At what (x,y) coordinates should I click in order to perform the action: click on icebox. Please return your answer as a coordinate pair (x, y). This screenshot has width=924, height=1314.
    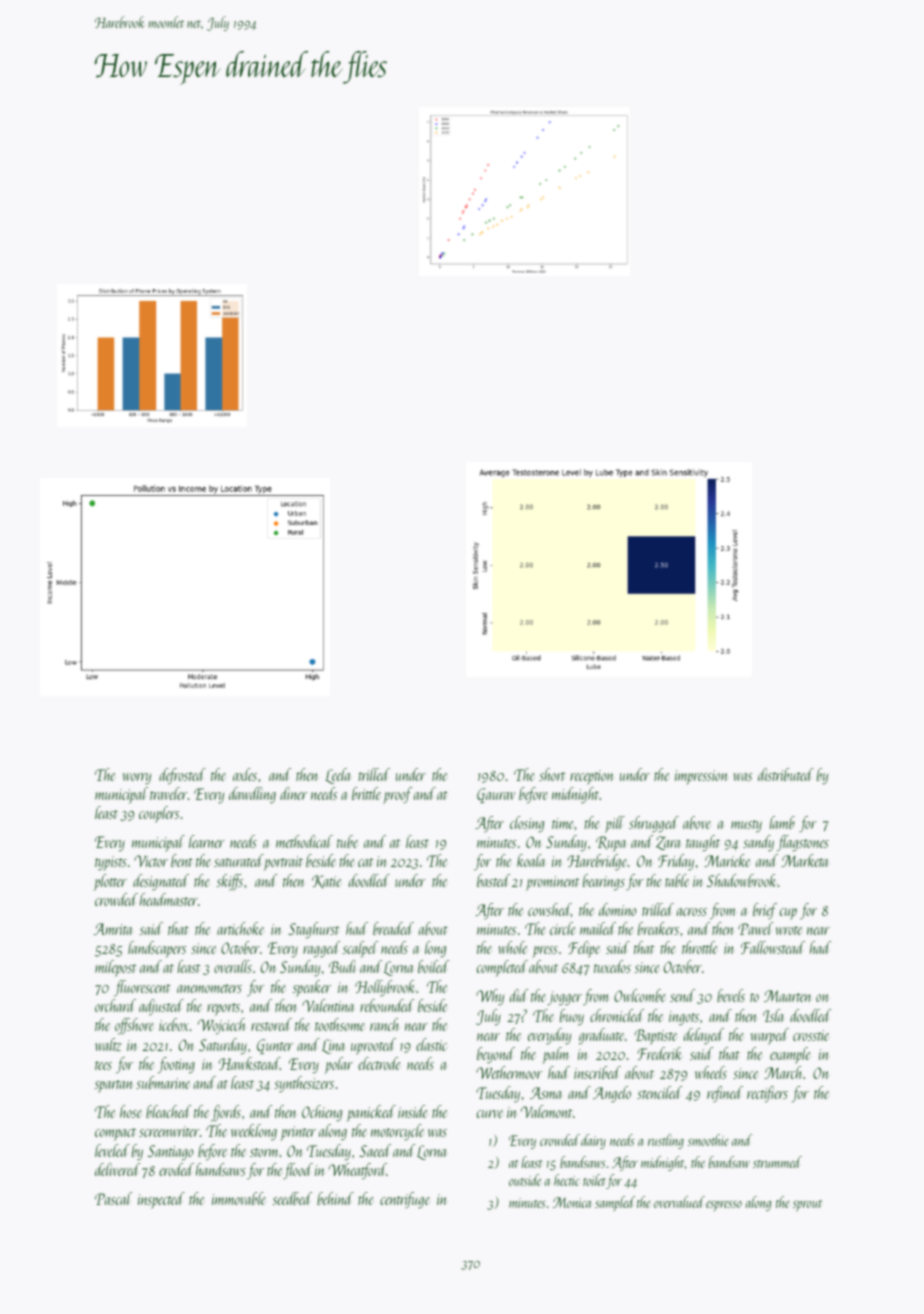
    Looking at the image, I should click on (174, 1024).
